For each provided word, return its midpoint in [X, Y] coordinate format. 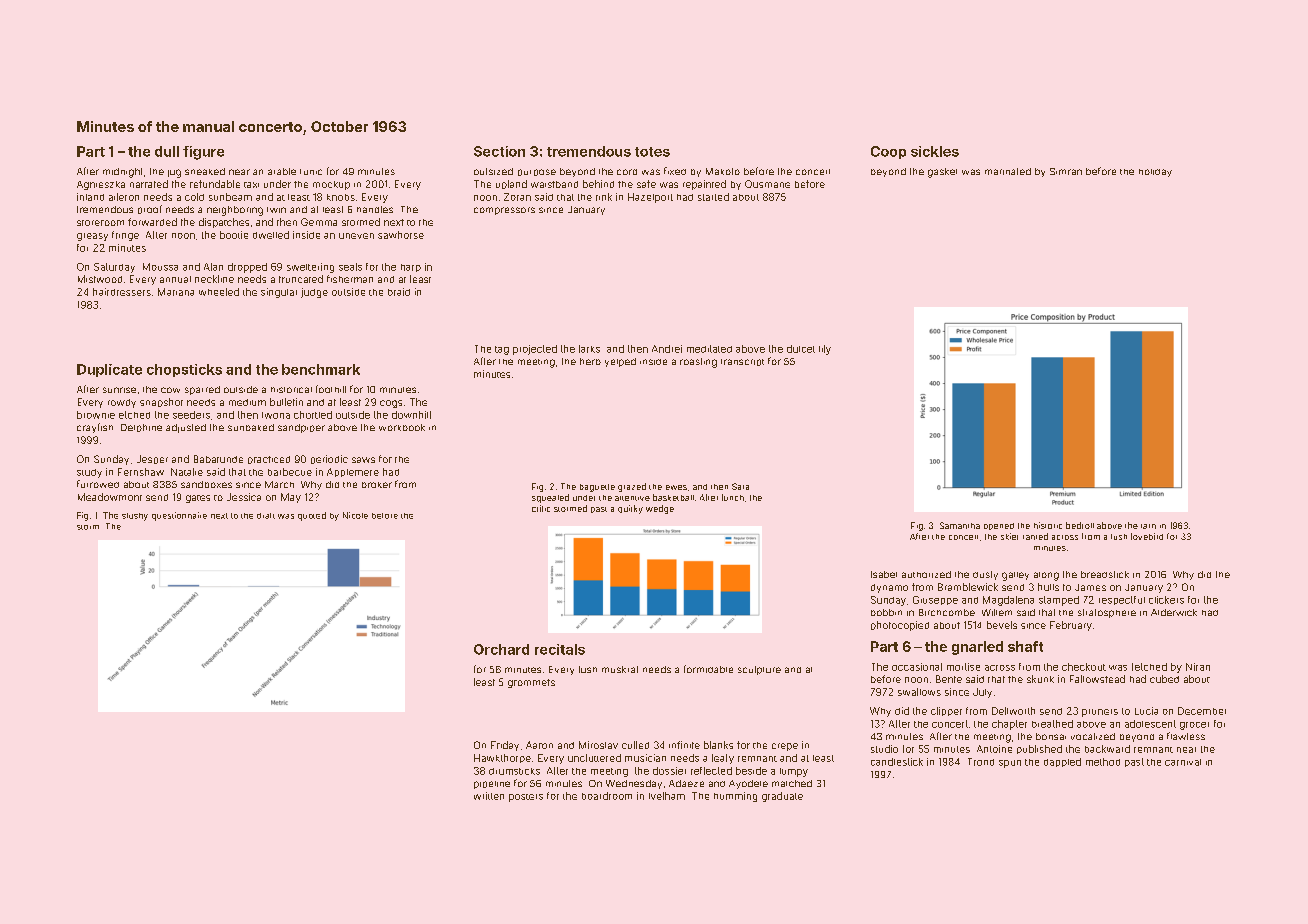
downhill [411, 415]
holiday [1155, 173]
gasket [942, 173]
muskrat [620, 669]
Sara [740, 486]
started [713, 197]
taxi [251, 185]
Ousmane [767, 184]
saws [363, 460]
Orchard [501, 649]
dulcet [801, 349]
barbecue [290, 472]
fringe [125, 236]
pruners [1100, 713]
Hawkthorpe [502, 758]
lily [825, 350]
